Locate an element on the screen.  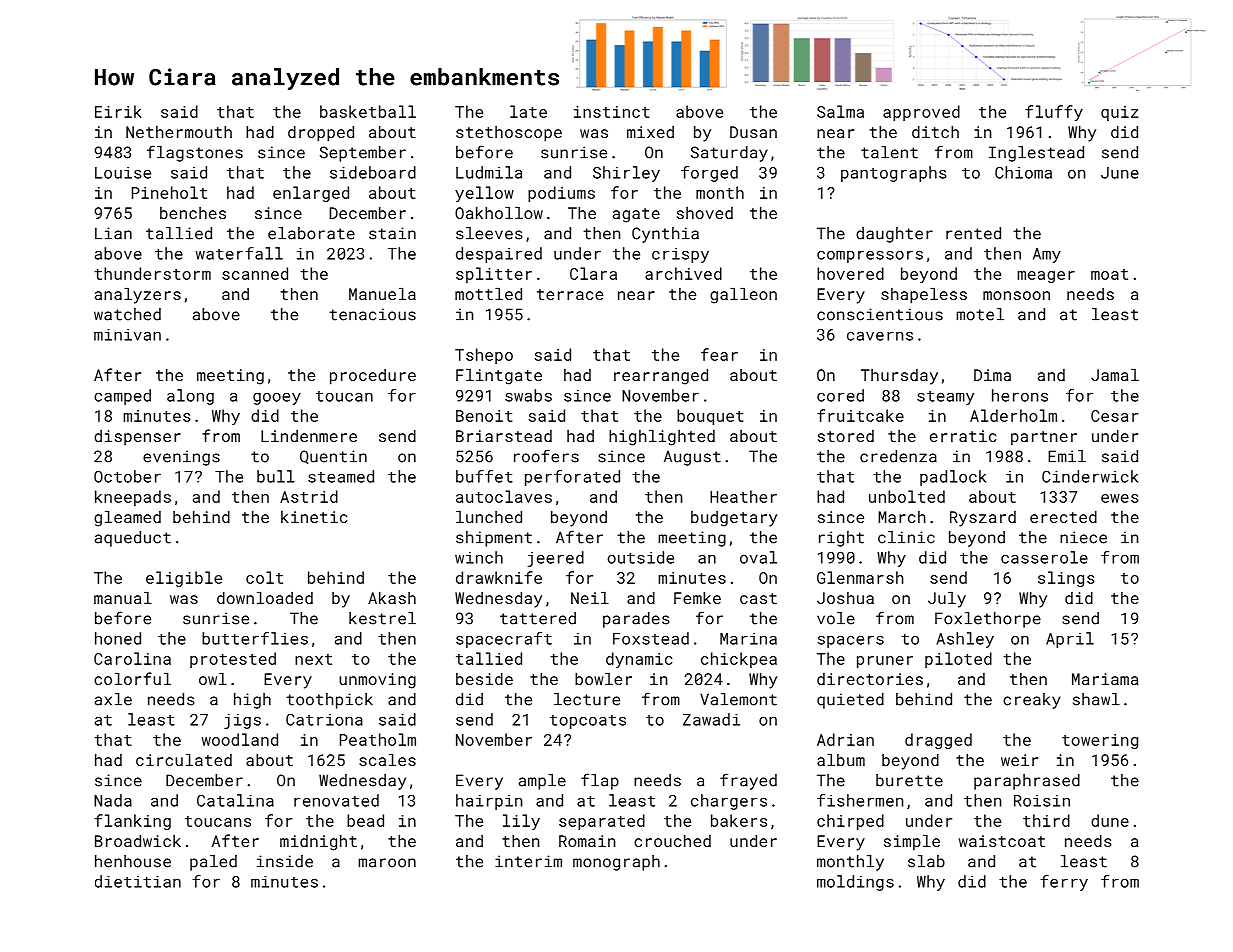
stethoscope is located at coordinates (509, 134).
